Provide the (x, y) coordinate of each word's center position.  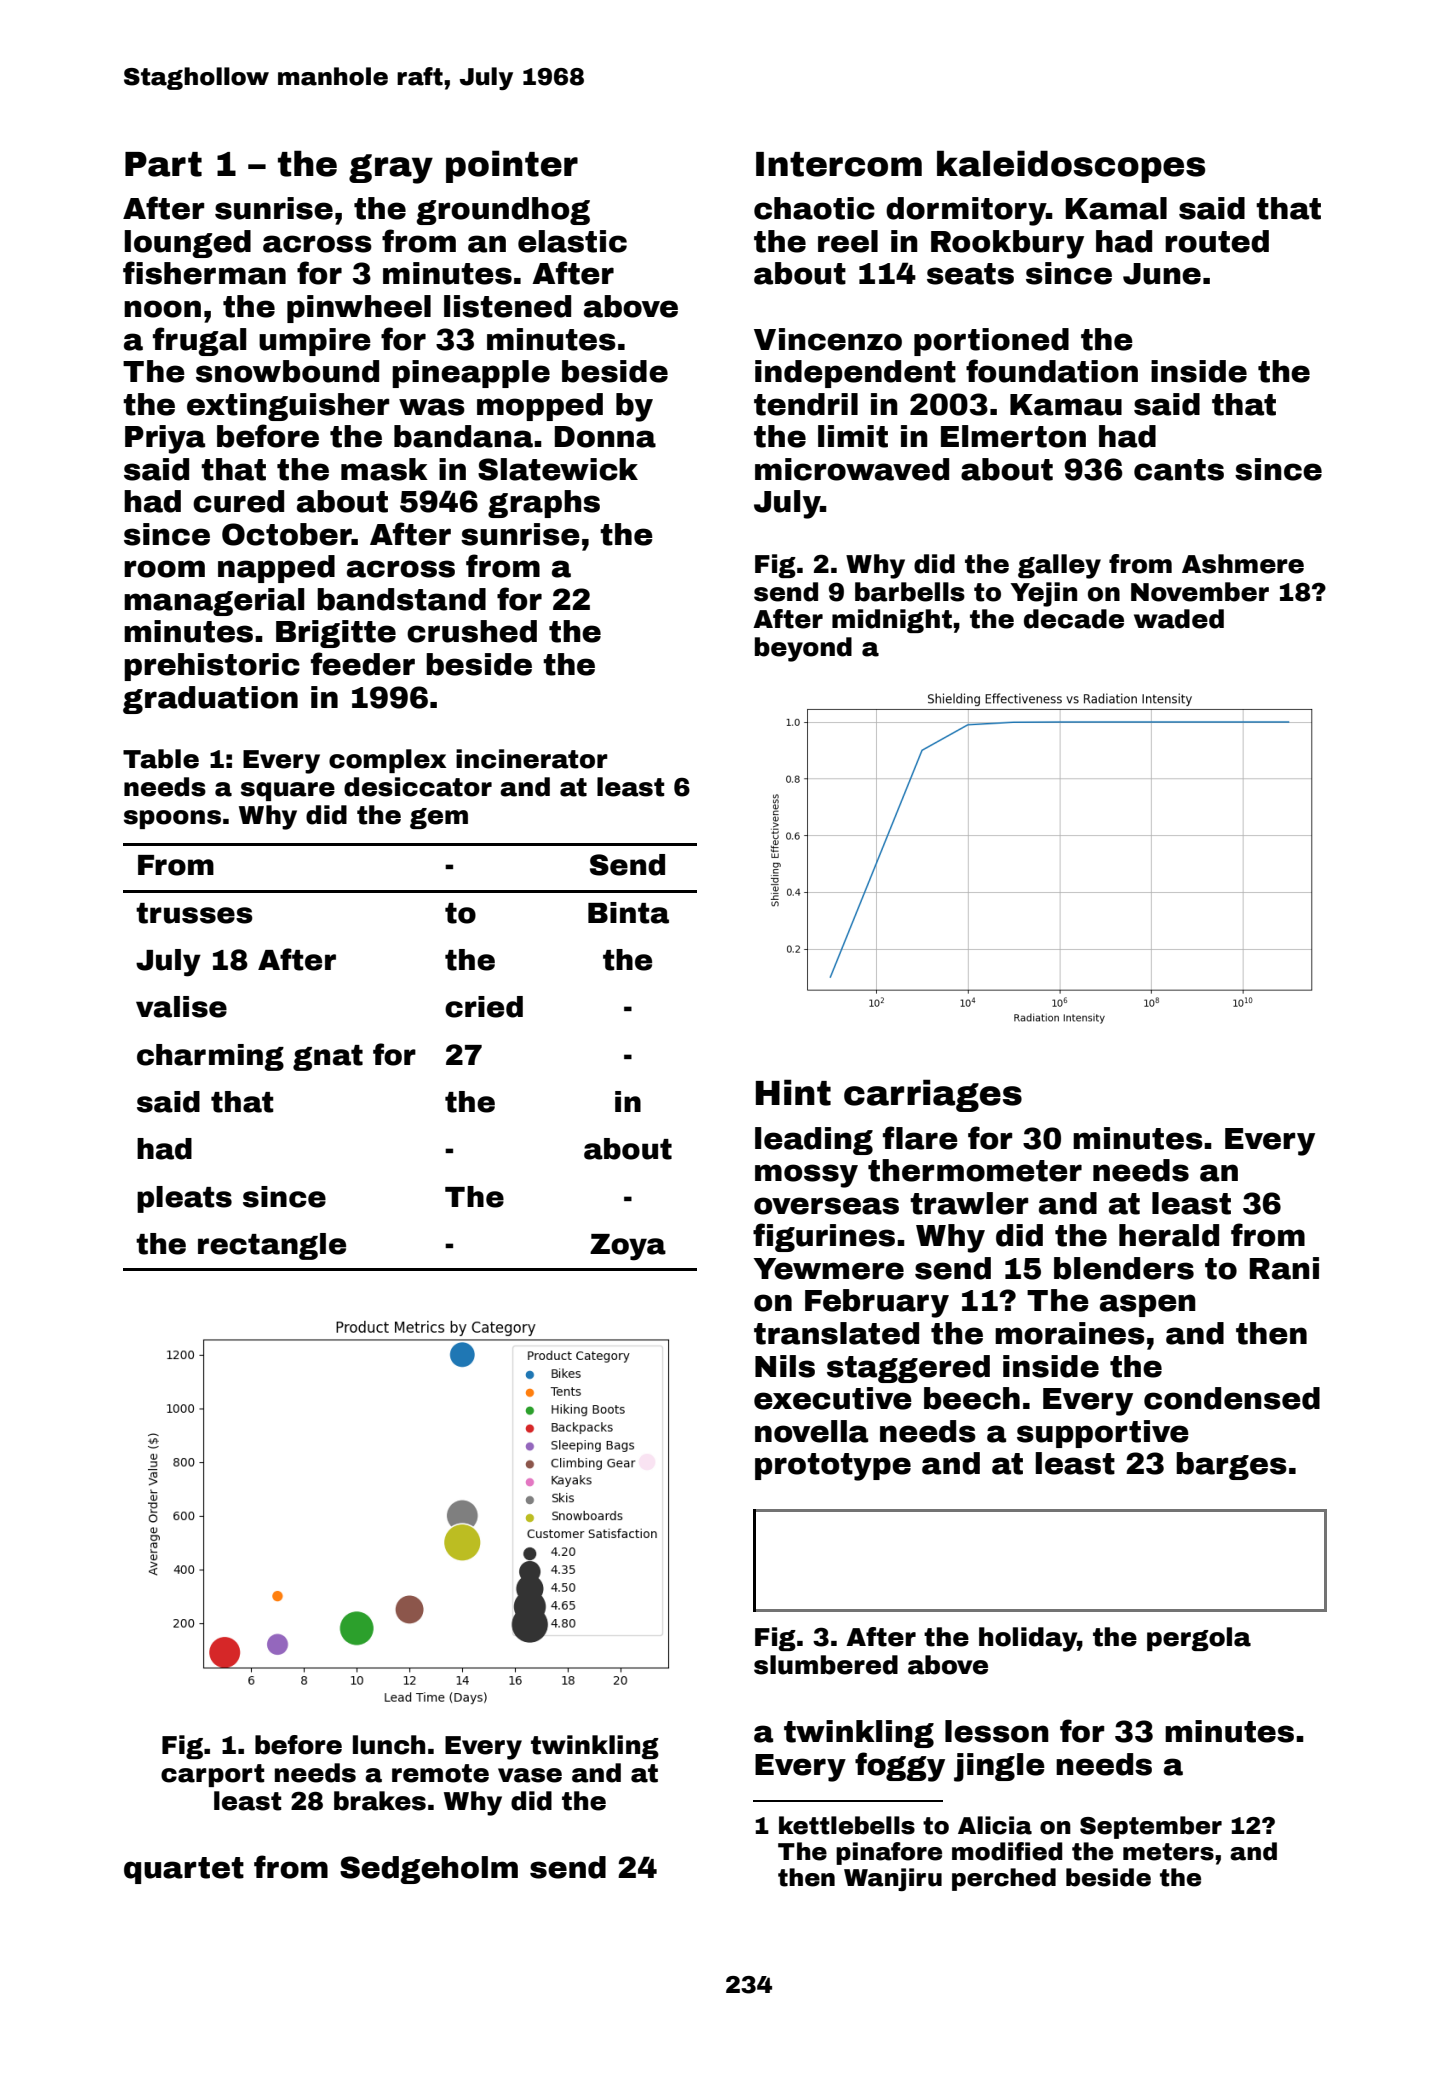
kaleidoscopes (1071, 166)
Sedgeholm (429, 1870)
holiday (1028, 1639)
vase (530, 1775)
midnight (892, 621)
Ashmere (1243, 564)
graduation (210, 700)
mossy (806, 1176)
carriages (933, 1095)
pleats (184, 1199)
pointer (512, 166)
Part (163, 164)
